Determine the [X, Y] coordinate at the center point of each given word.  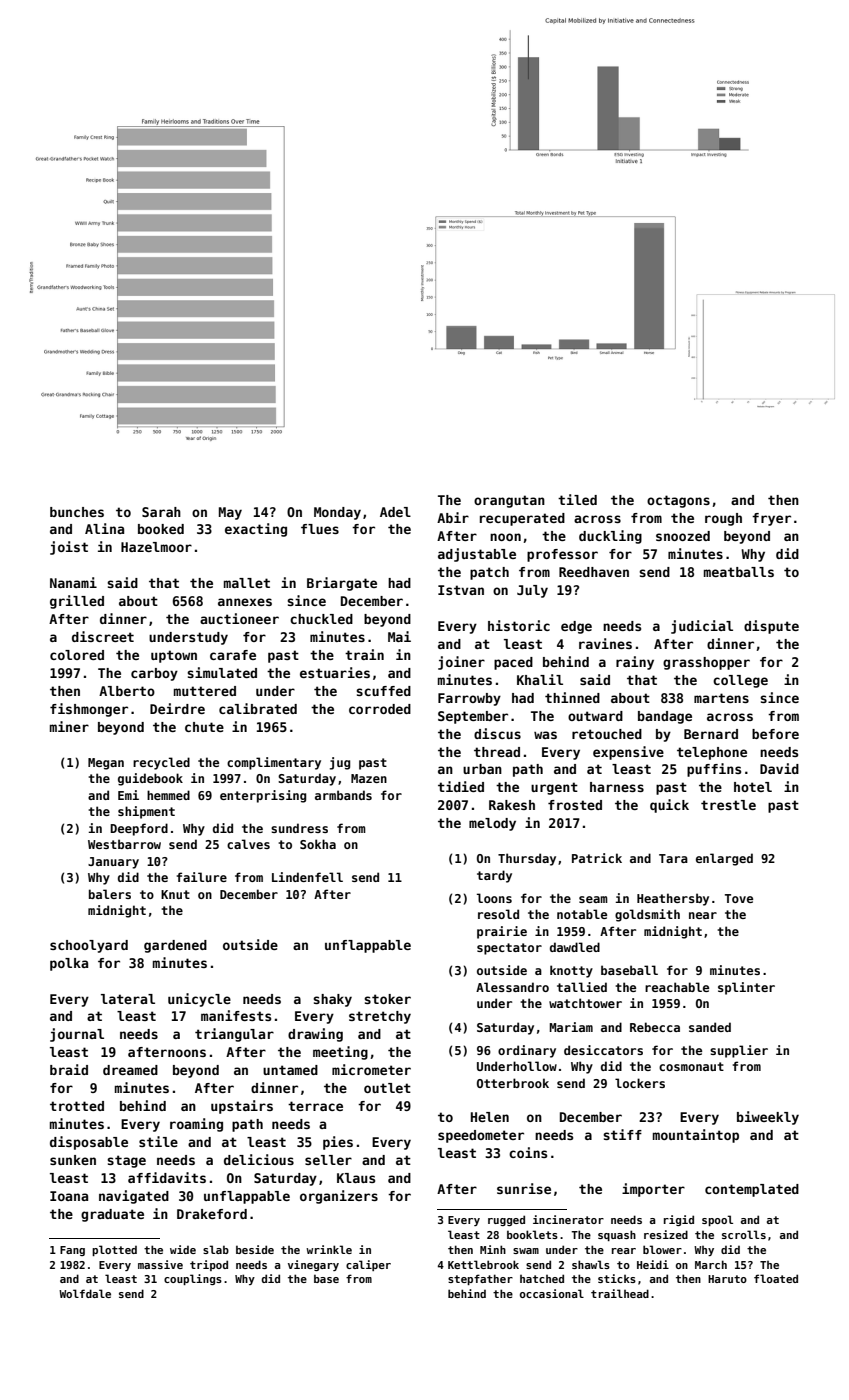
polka [69, 964]
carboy [154, 674]
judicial [702, 627]
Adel [395, 512]
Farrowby [469, 699]
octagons [678, 501]
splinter [746, 988]
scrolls [744, 1234]
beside [255, 1249]
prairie [502, 932]
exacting [256, 530]
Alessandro [512, 987]
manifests [236, 1015]
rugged [506, 1220]
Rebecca [655, 1027]
